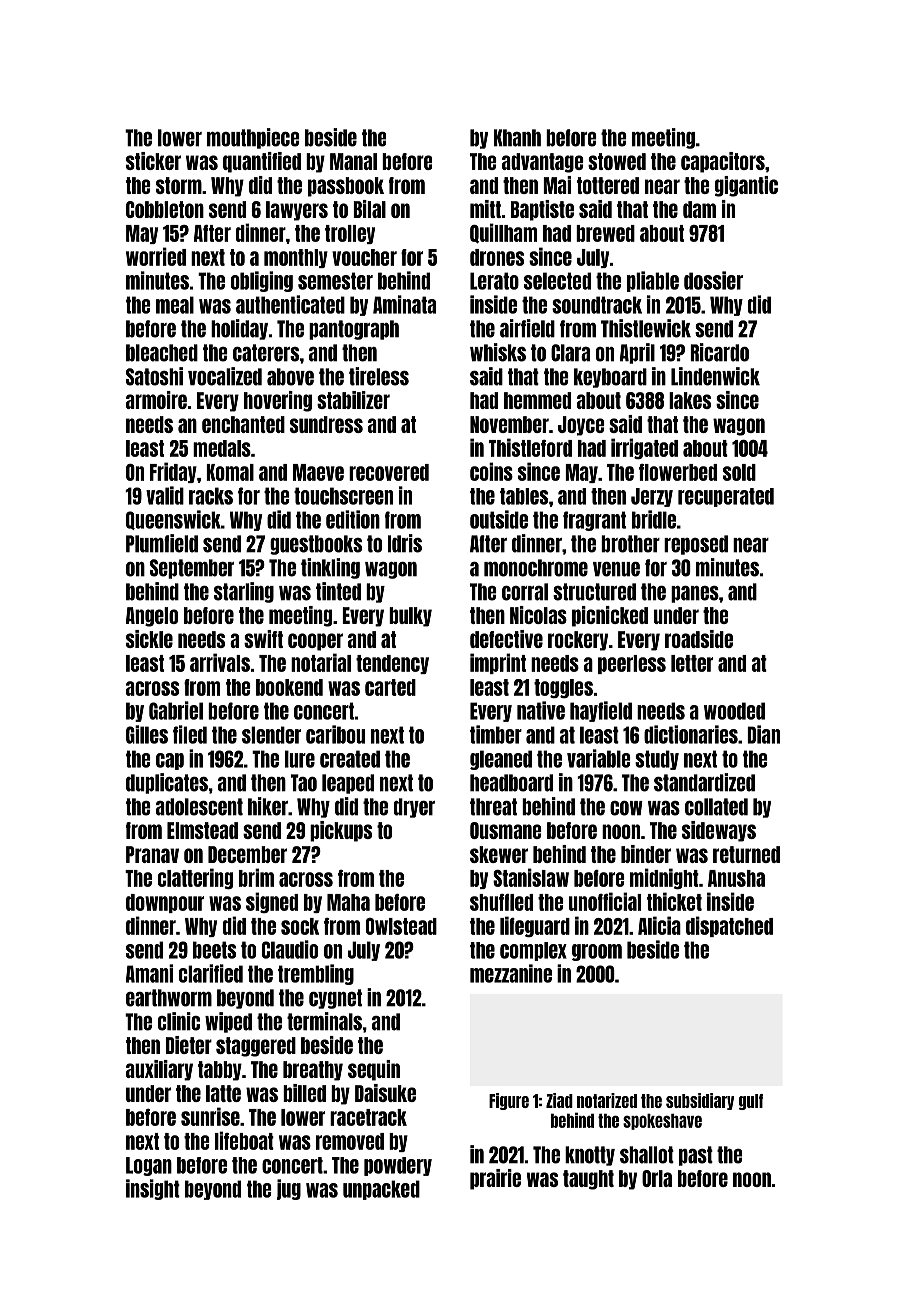 This page has height=1316, width=908. I want to click on tables, so click(524, 496).
